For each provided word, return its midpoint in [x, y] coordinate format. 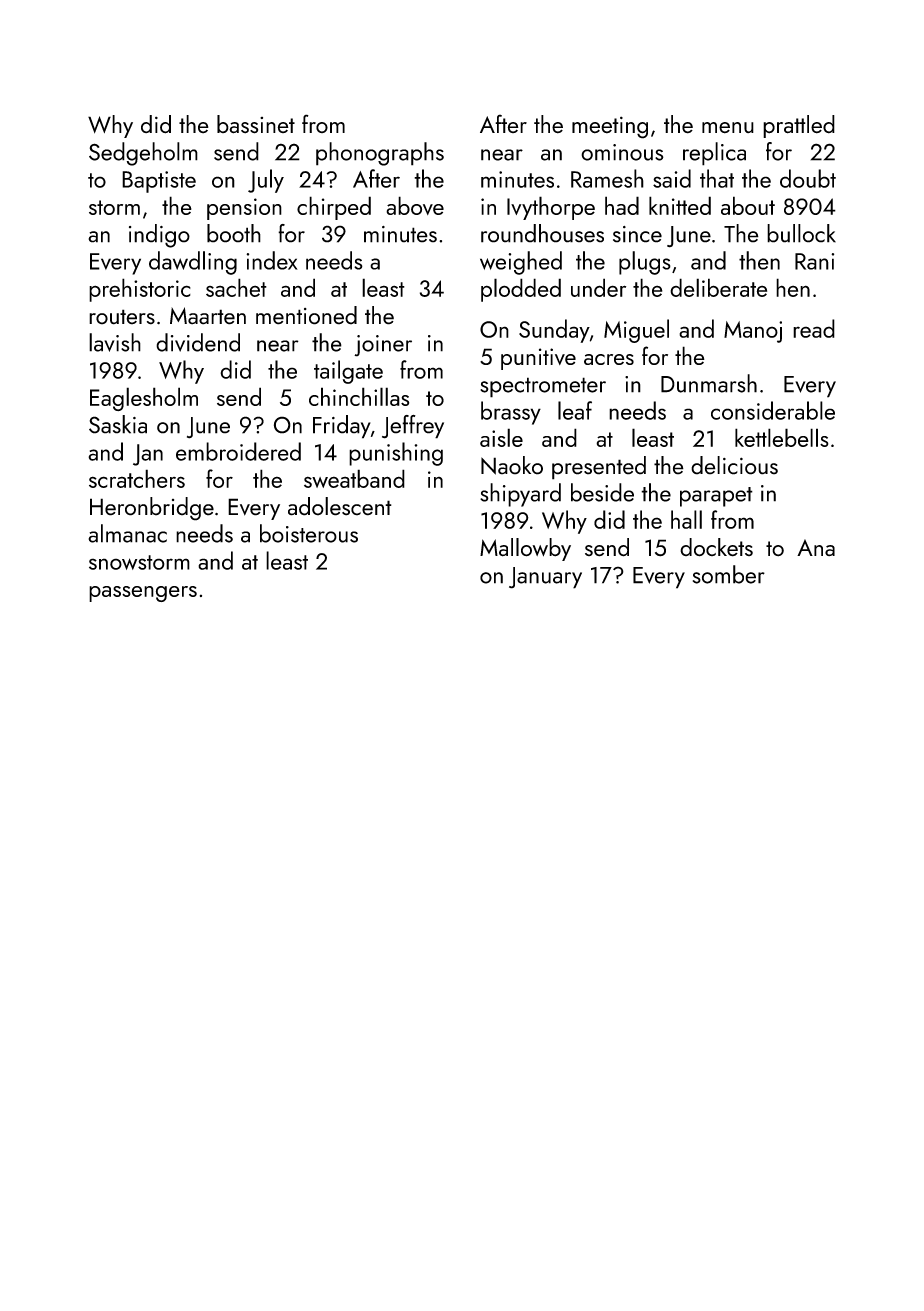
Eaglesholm [144, 399]
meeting [610, 127]
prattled [799, 126]
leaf [575, 410]
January [545, 578]
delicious [734, 465]
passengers [143, 594]
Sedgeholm [143, 154]
